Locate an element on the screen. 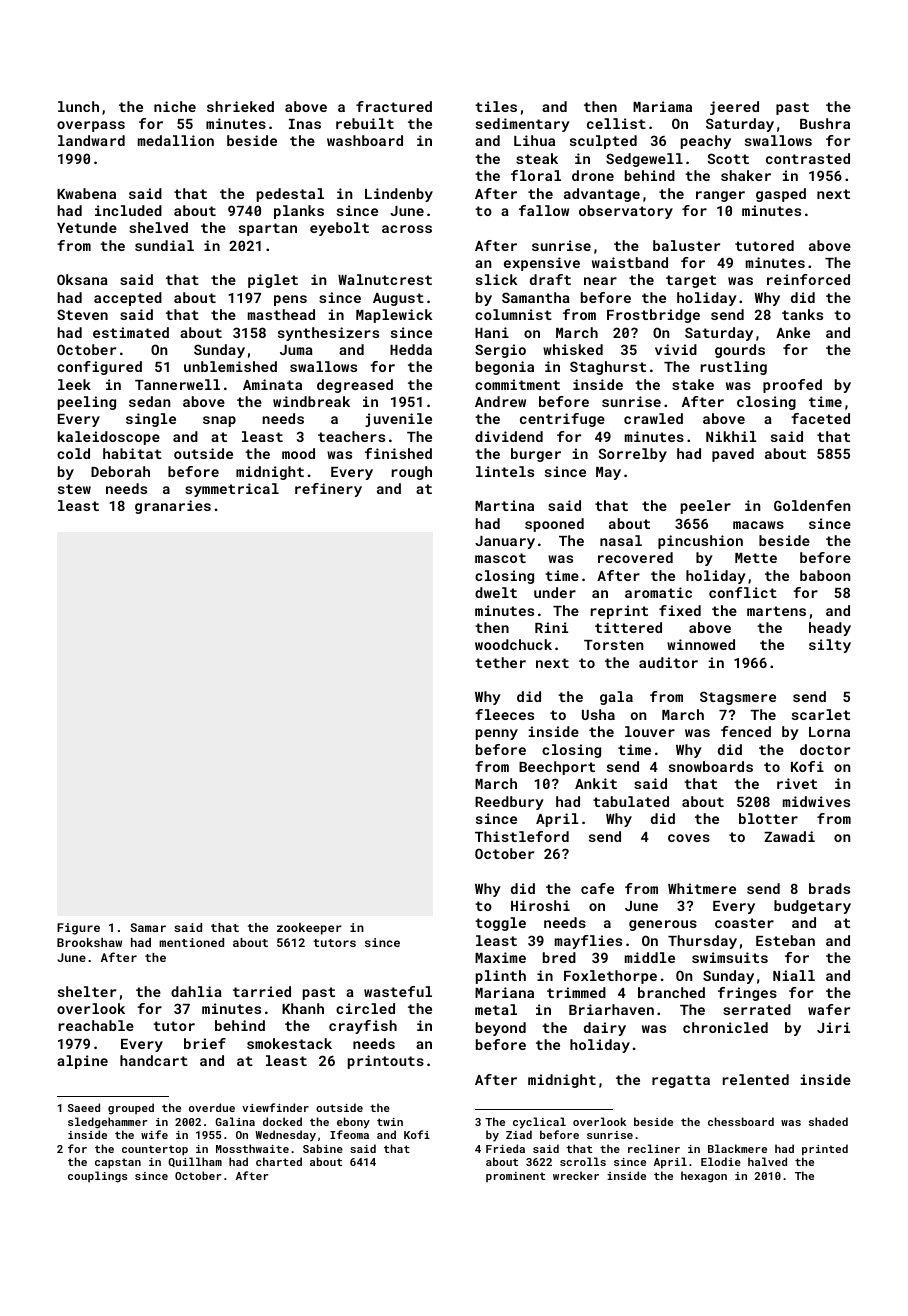 Image resolution: width=908 pixels, height=1316 pixels. slick is located at coordinates (497, 279).
